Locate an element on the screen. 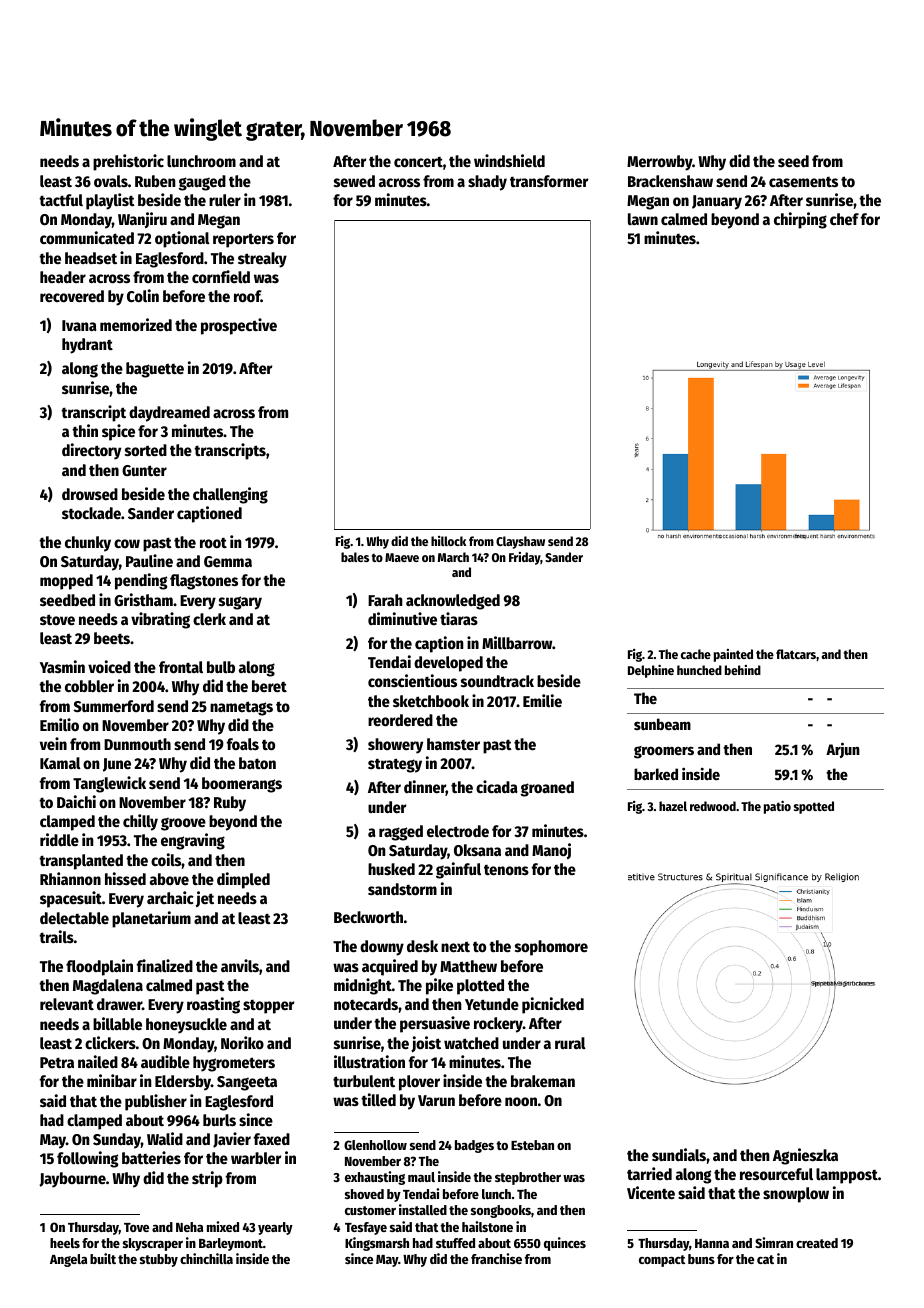  Delphine is located at coordinates (651, 671).
